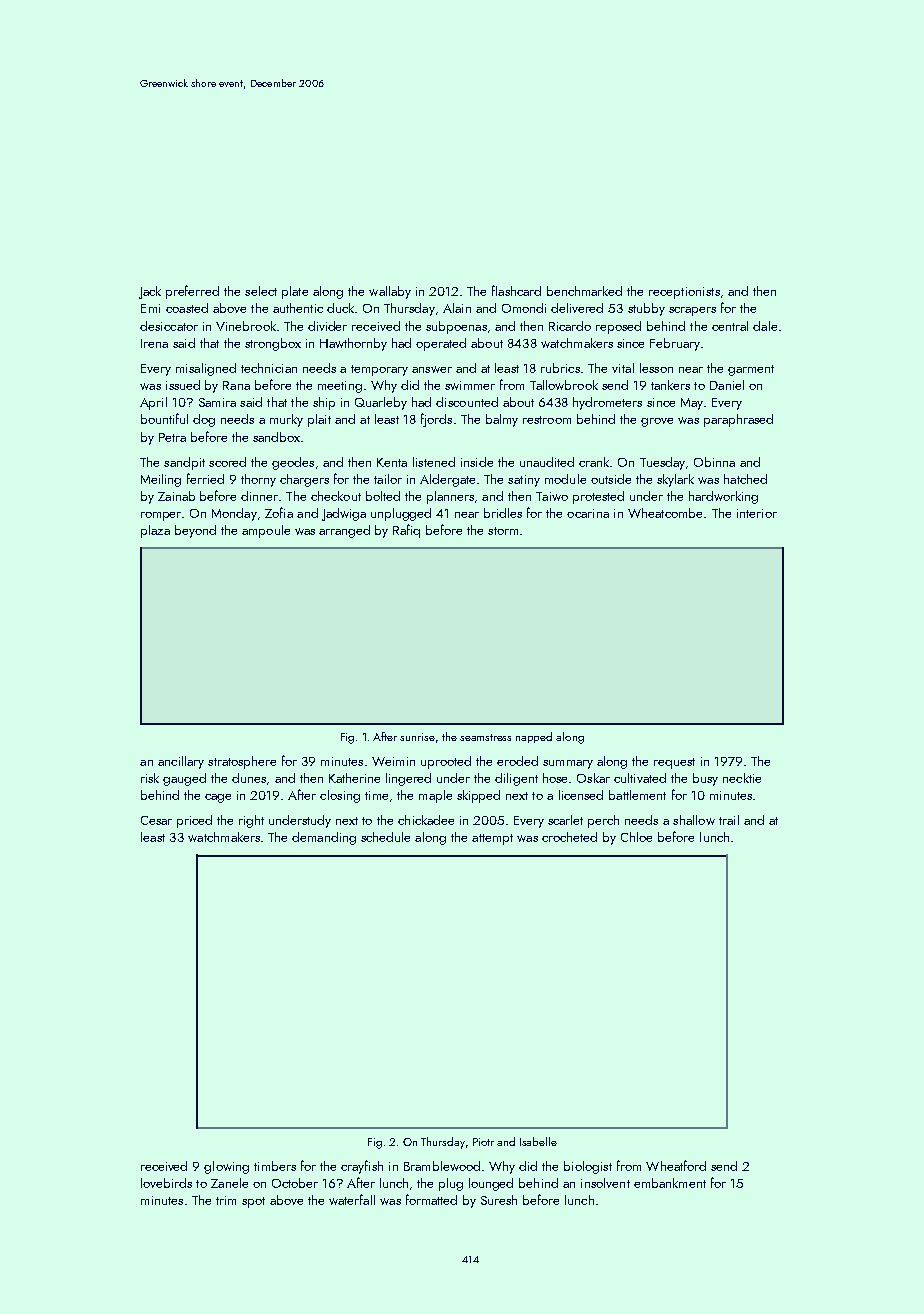  Describe the element at coordinates (492, 839) in the document. I see `attempt` at that location.
